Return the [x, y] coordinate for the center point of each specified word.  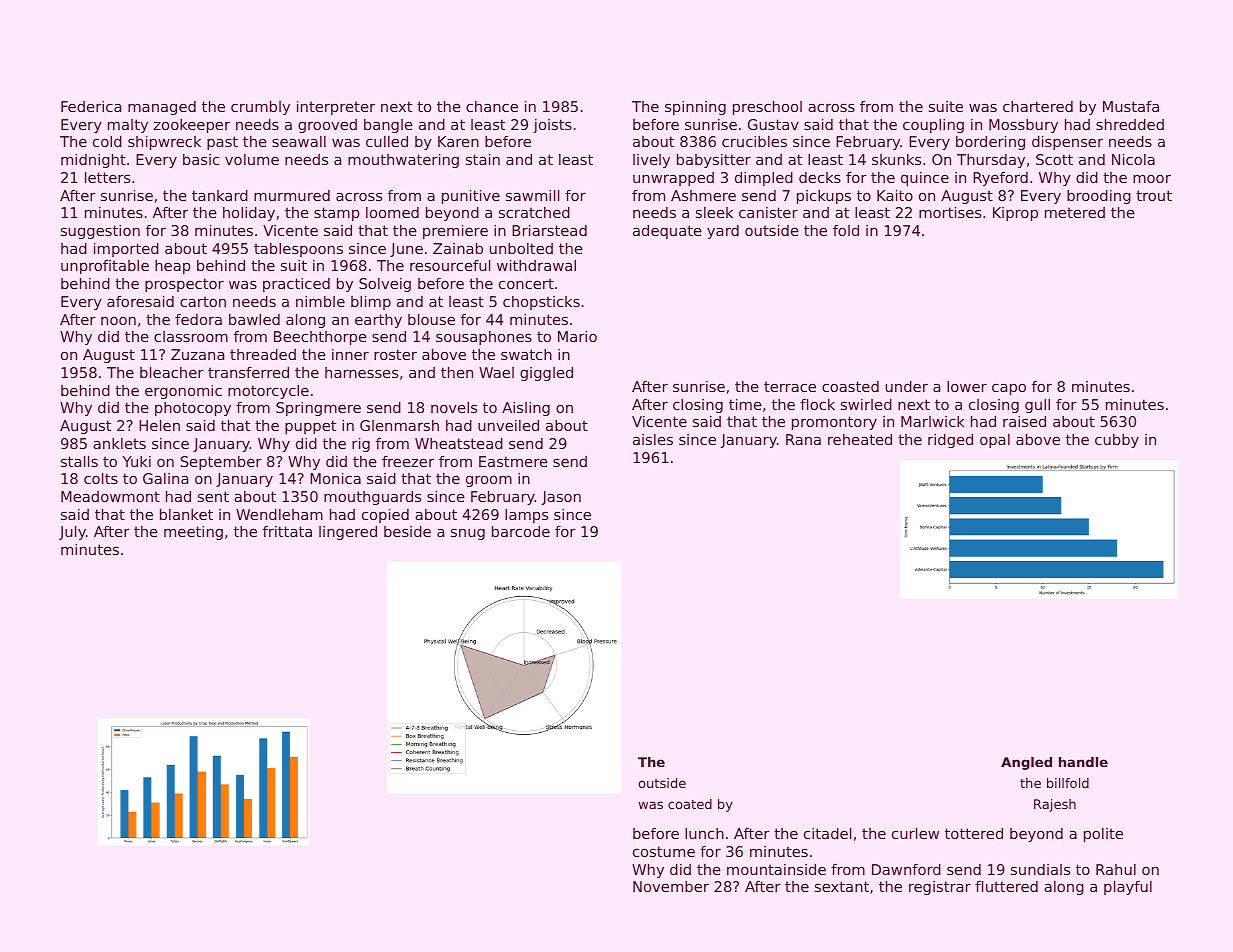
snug [468, 534]
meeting [193, 533]
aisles [653, 439]
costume [664, 851]
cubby [1117, 441]
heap [173, 267]
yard [723, 232]
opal [995, 441]
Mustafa [1131, 106]
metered [1075, 212]
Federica [91, 106]
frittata [287, 531]
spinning [695, 108]
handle [1083, 762]
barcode [521, 531]
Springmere [318, 409]
